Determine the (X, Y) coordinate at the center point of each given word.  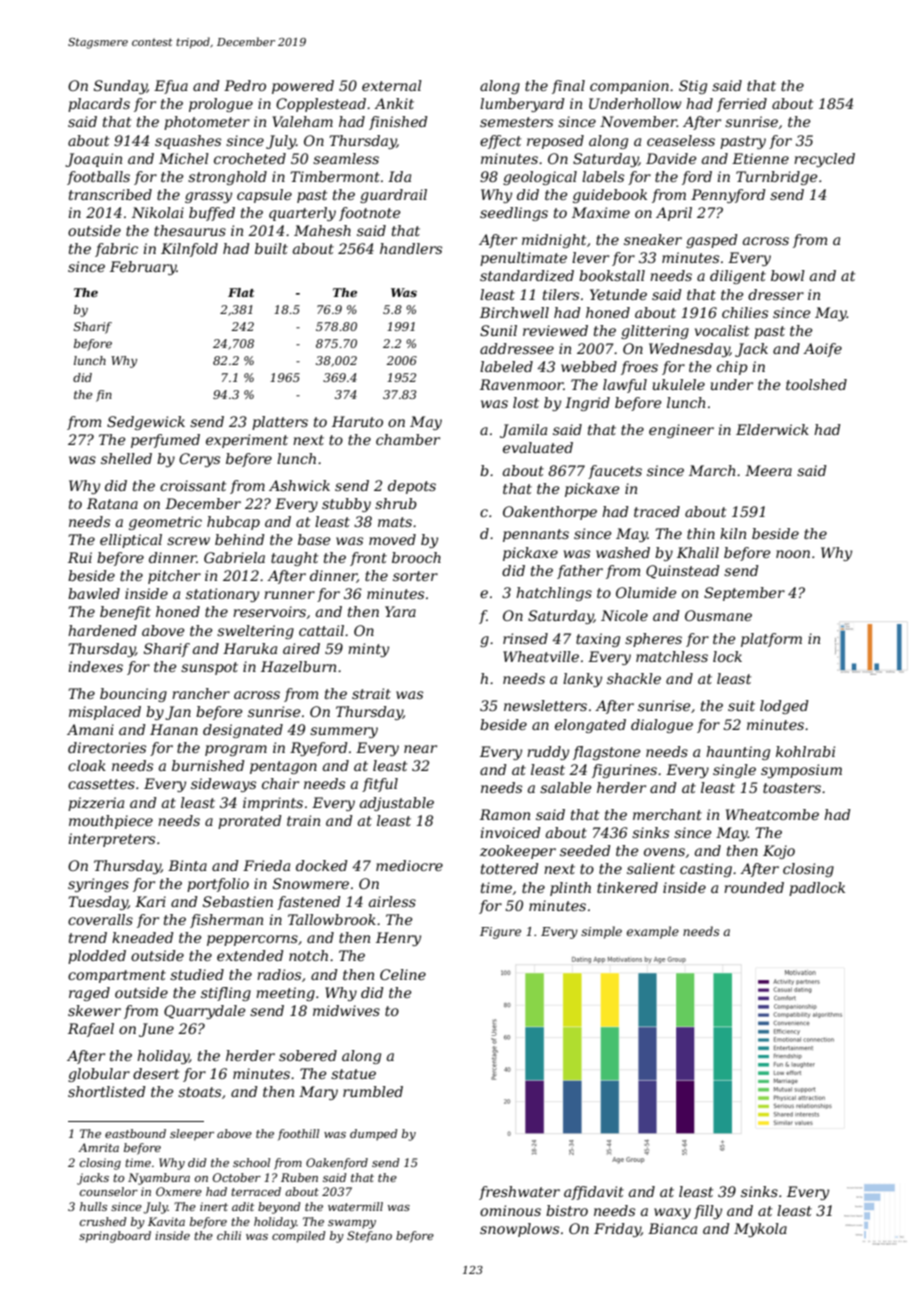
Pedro (245, 85)
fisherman (226, 921)
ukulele (679, 384)
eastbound (135, 1133)
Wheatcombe (772, 814)
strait (371, 693)
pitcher (174, 577)
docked (322, 865)
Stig (693, 87)
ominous (510, 1210)
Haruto (357, 421)
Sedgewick (146, 423)
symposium (801, 771)
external (392, 85)
